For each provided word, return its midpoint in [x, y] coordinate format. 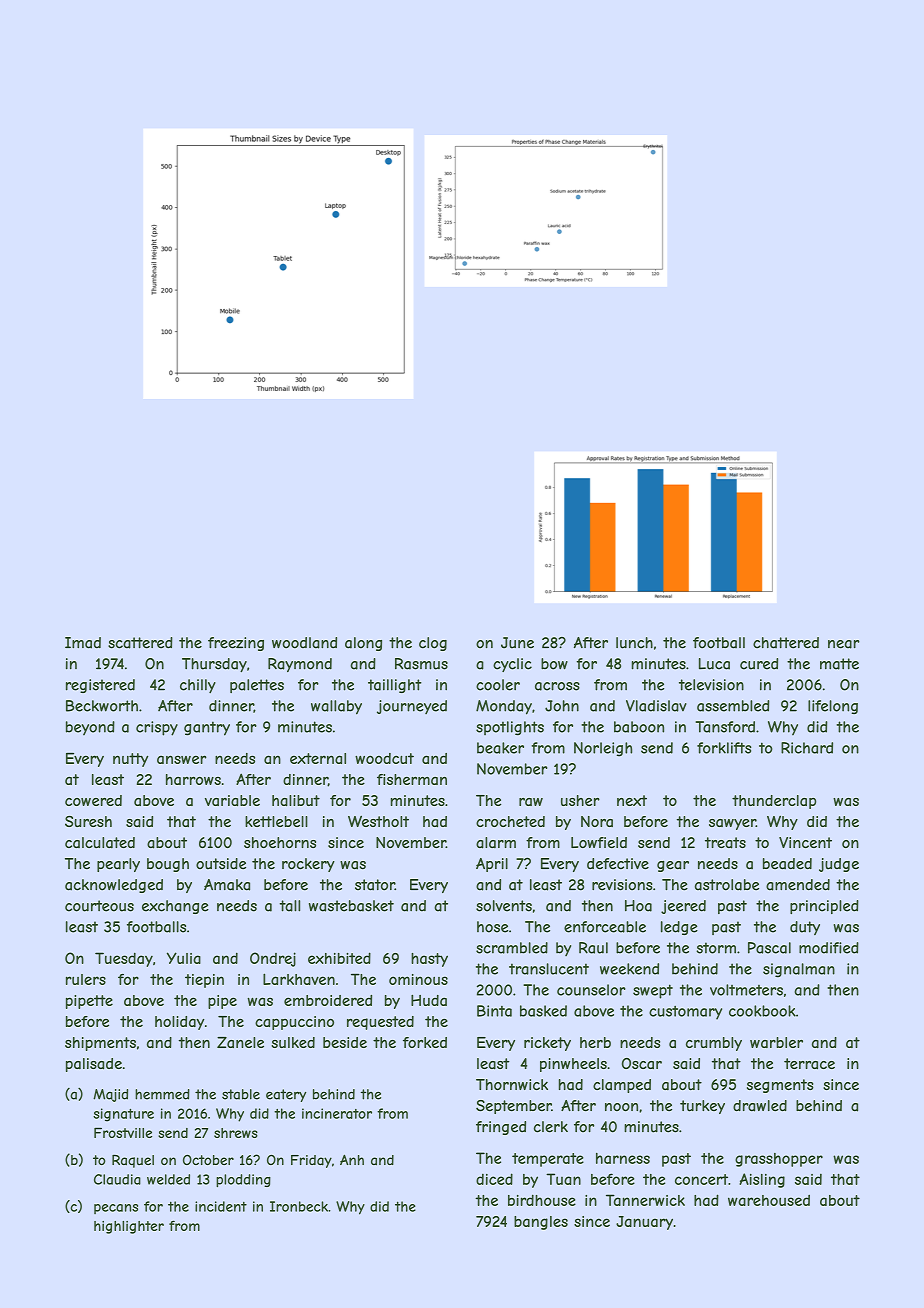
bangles [541, 1223]
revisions [622, 885]
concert [701, 1179]
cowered [93, 800]
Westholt [378, 821]
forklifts [724, 748]
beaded [787, 864]
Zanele [240, 1042]
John [562, 706]
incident [221, 1206]
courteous [99, 906]
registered [100, 686]
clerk [551, 1127]
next [632, 800]
